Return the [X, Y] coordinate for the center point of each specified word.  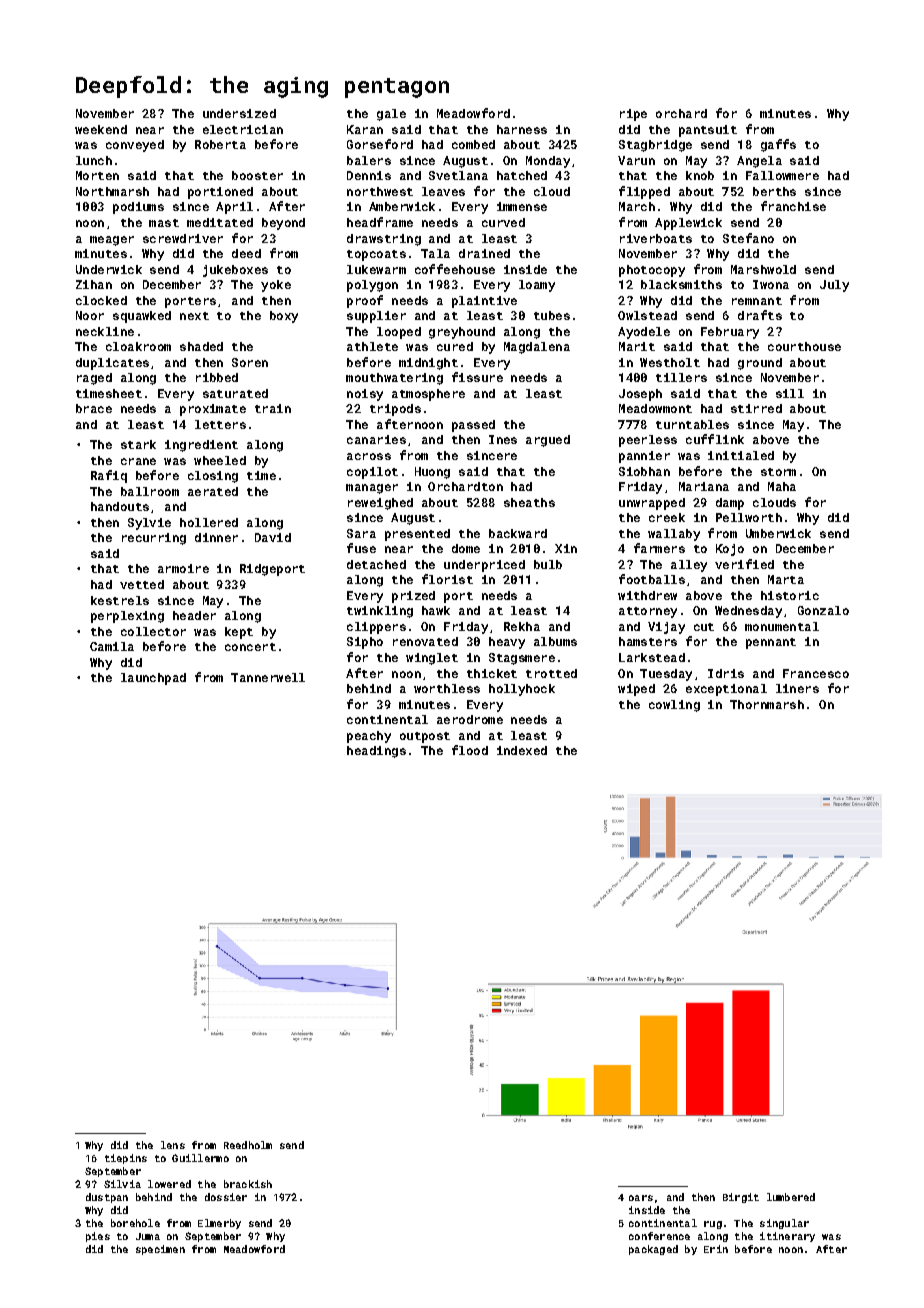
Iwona [771, 284]
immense [522, 206]
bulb [548, 564]
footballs [652, 579]
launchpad [153, 679]
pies [98, 1237]
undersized [239, 113]
